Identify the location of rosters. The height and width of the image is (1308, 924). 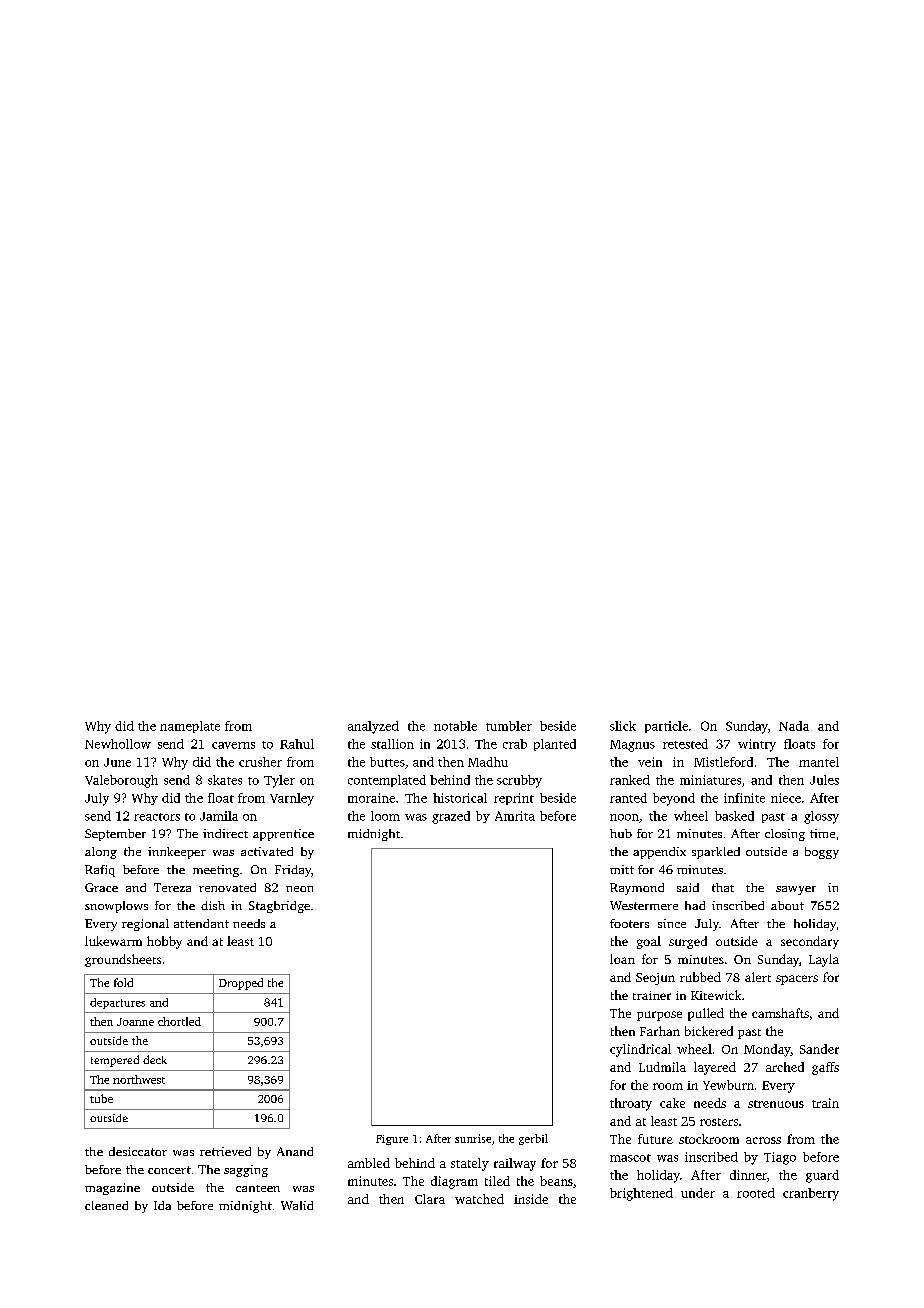
(719, 1122).
